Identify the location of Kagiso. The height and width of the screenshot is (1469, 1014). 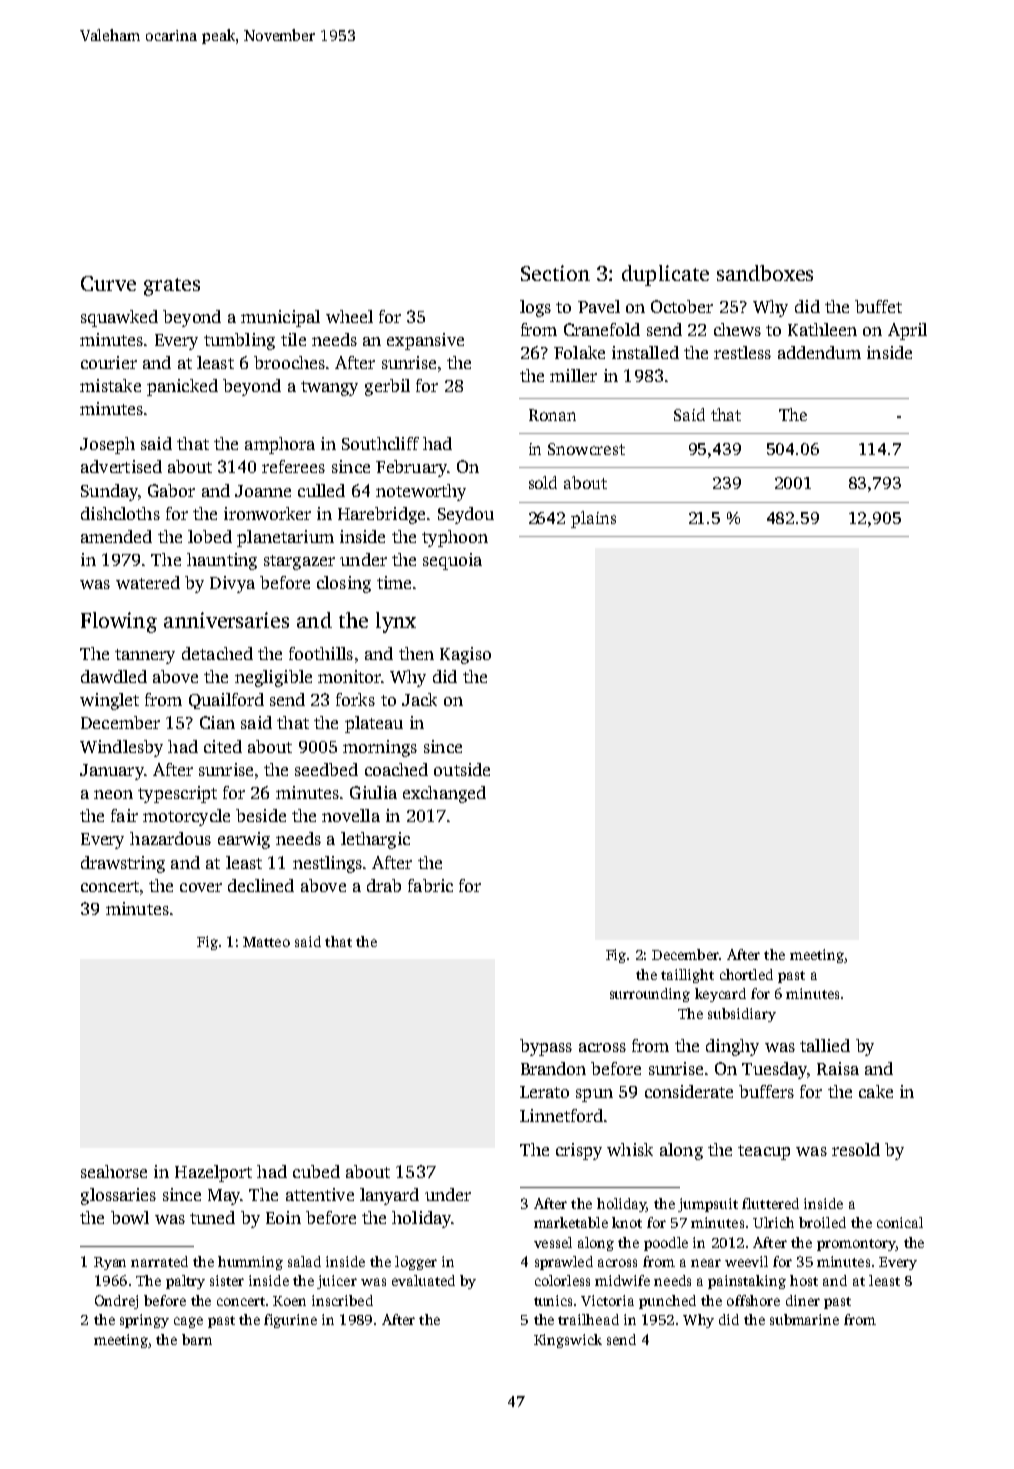
(465, 655).
